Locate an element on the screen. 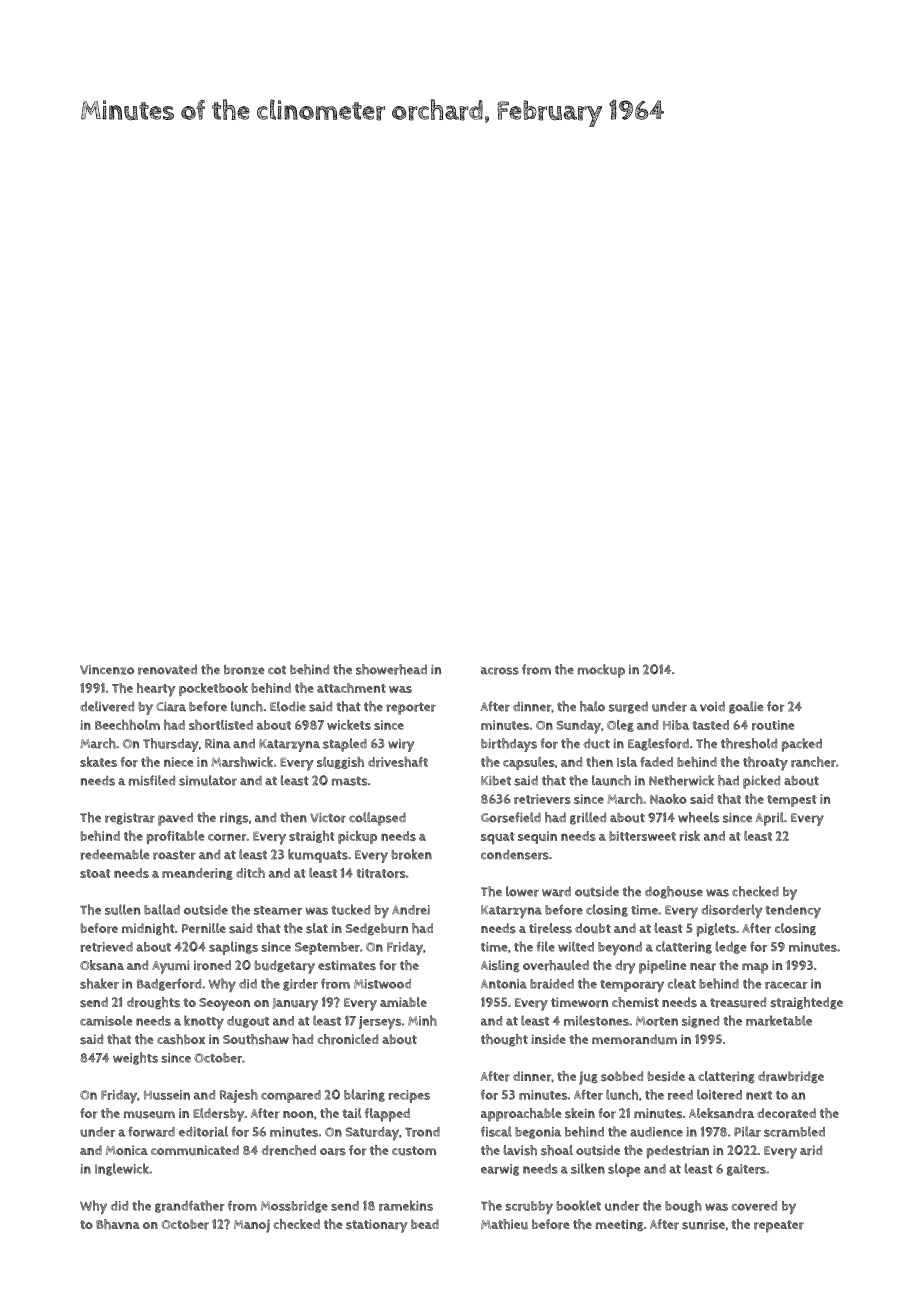 This screenshot has height=1308, width=924. near is located at coordinates (703, 967).
